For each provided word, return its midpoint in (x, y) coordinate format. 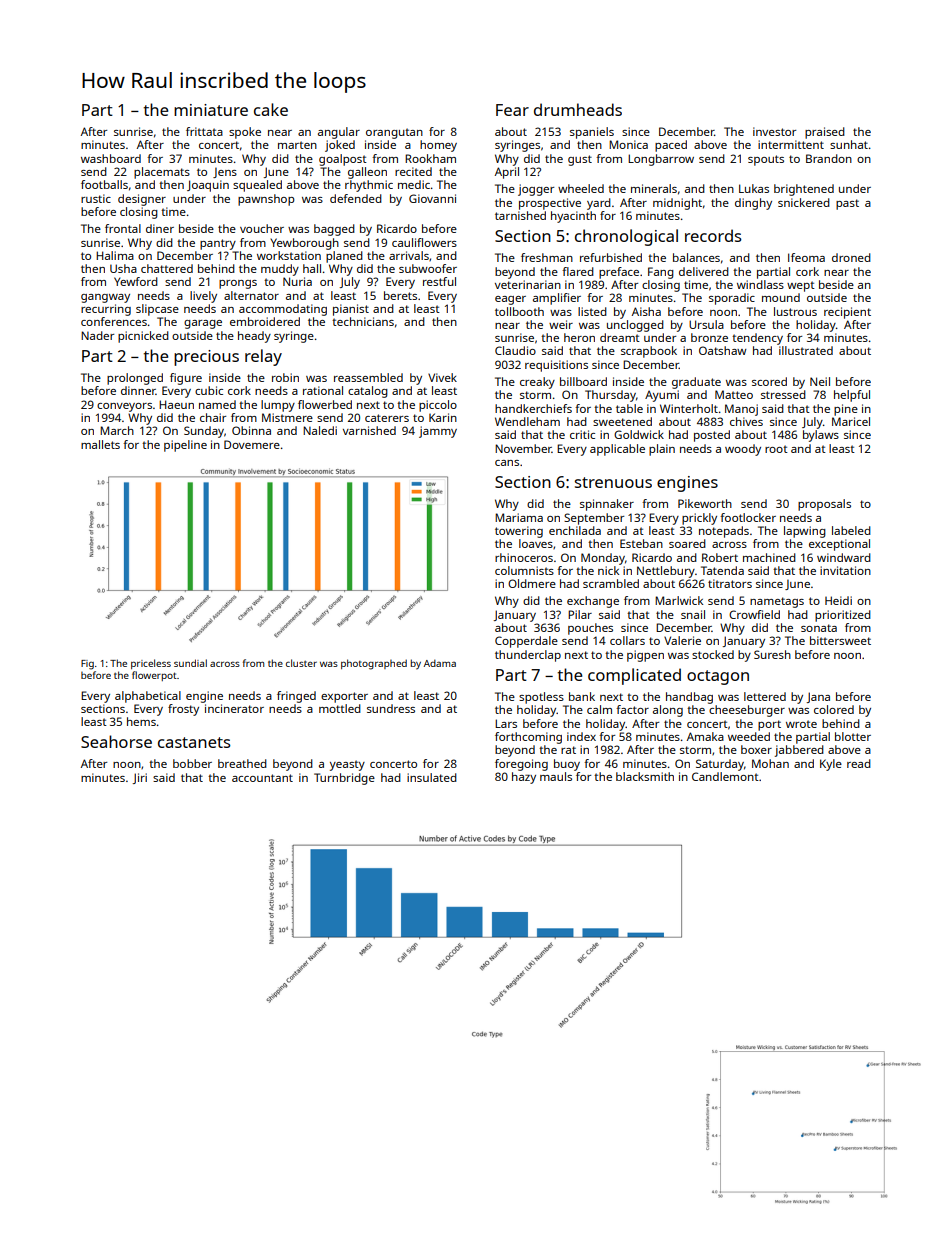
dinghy (753, 204)
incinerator (234, 708)
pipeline (185, 446)
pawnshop (266, 200)
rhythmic (369, 186)
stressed (783, 394)
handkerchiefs (533, 408)
